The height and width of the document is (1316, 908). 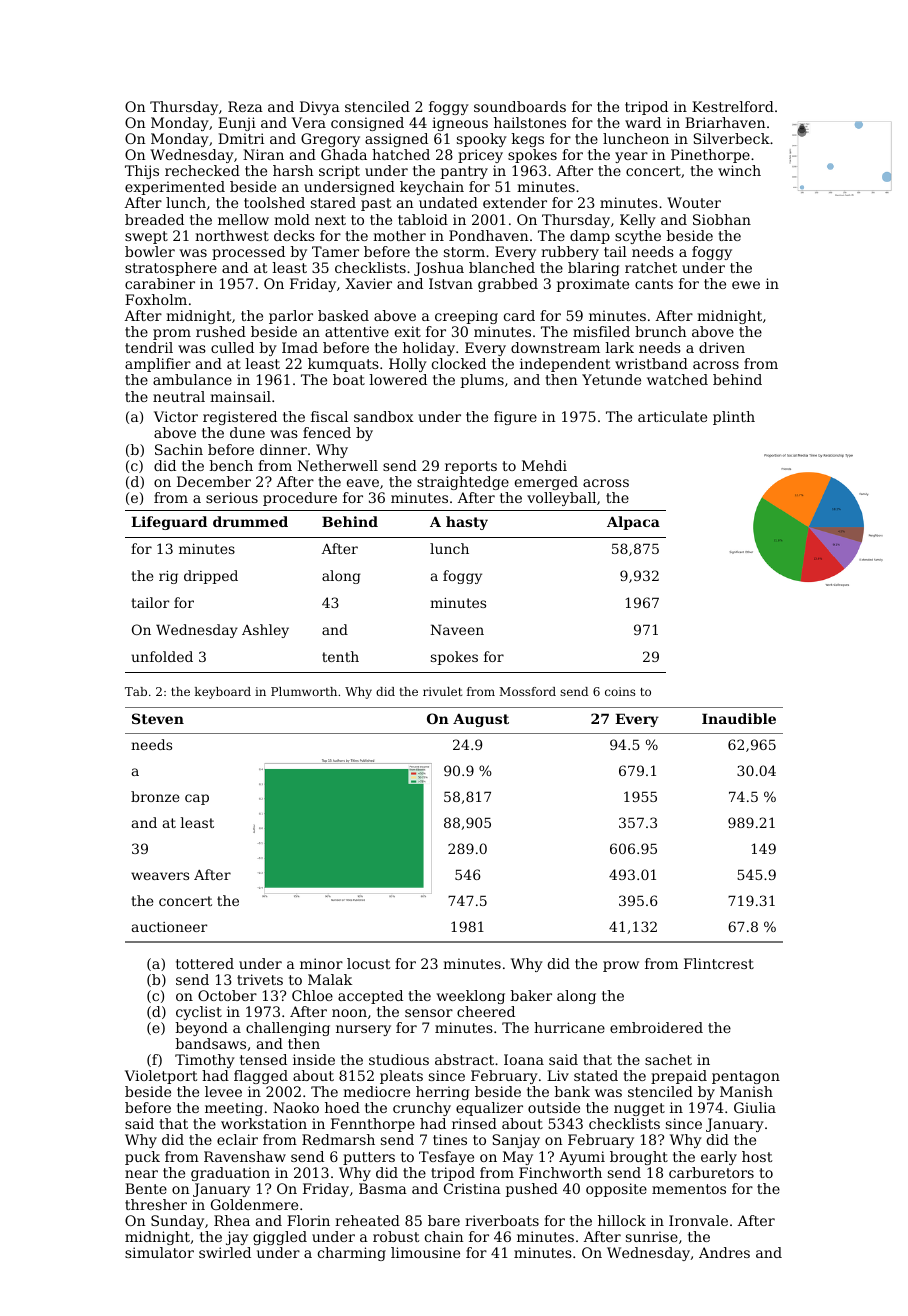 What do you see at coordinates (161, 1077) in the document?
I see `Violetport` at bounding box center [161, 1077].
